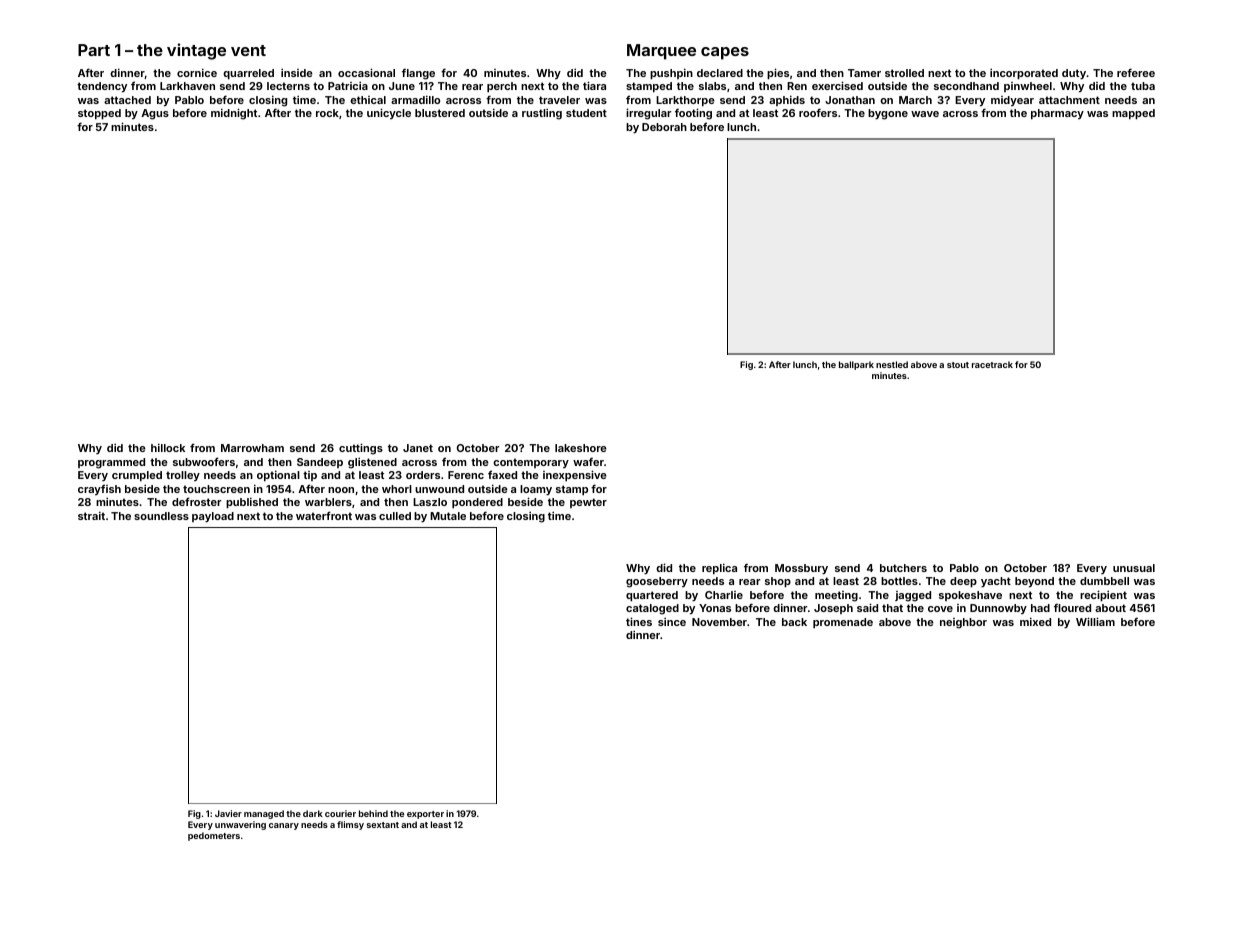 The width and height of the screenshot is (1233, 952). Describe the element at coordinates (892, 364) in the screenshot. I see `nestled` at that location.
